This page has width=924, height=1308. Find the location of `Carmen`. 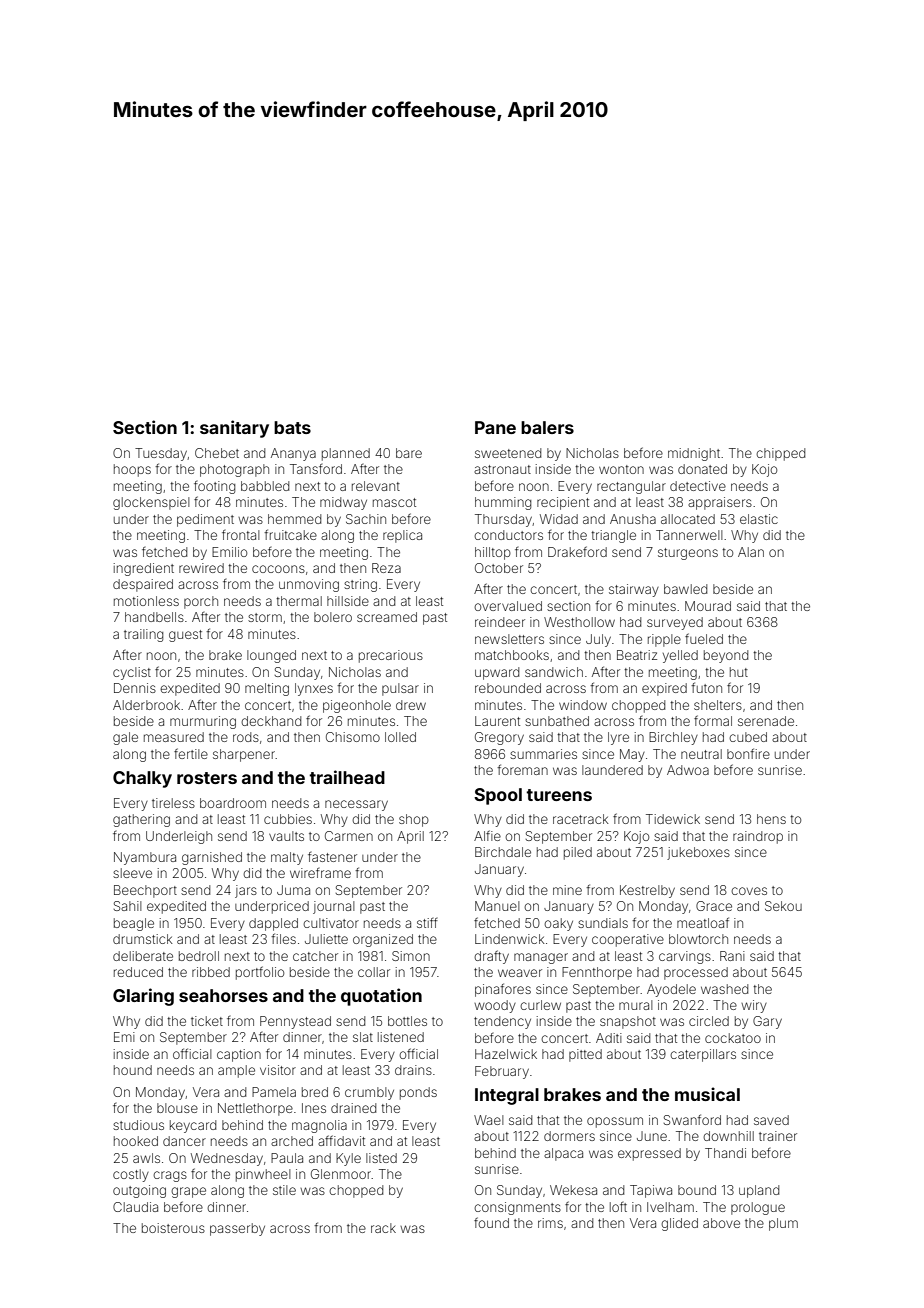

Carmen is located at coordinates (349, 836).
